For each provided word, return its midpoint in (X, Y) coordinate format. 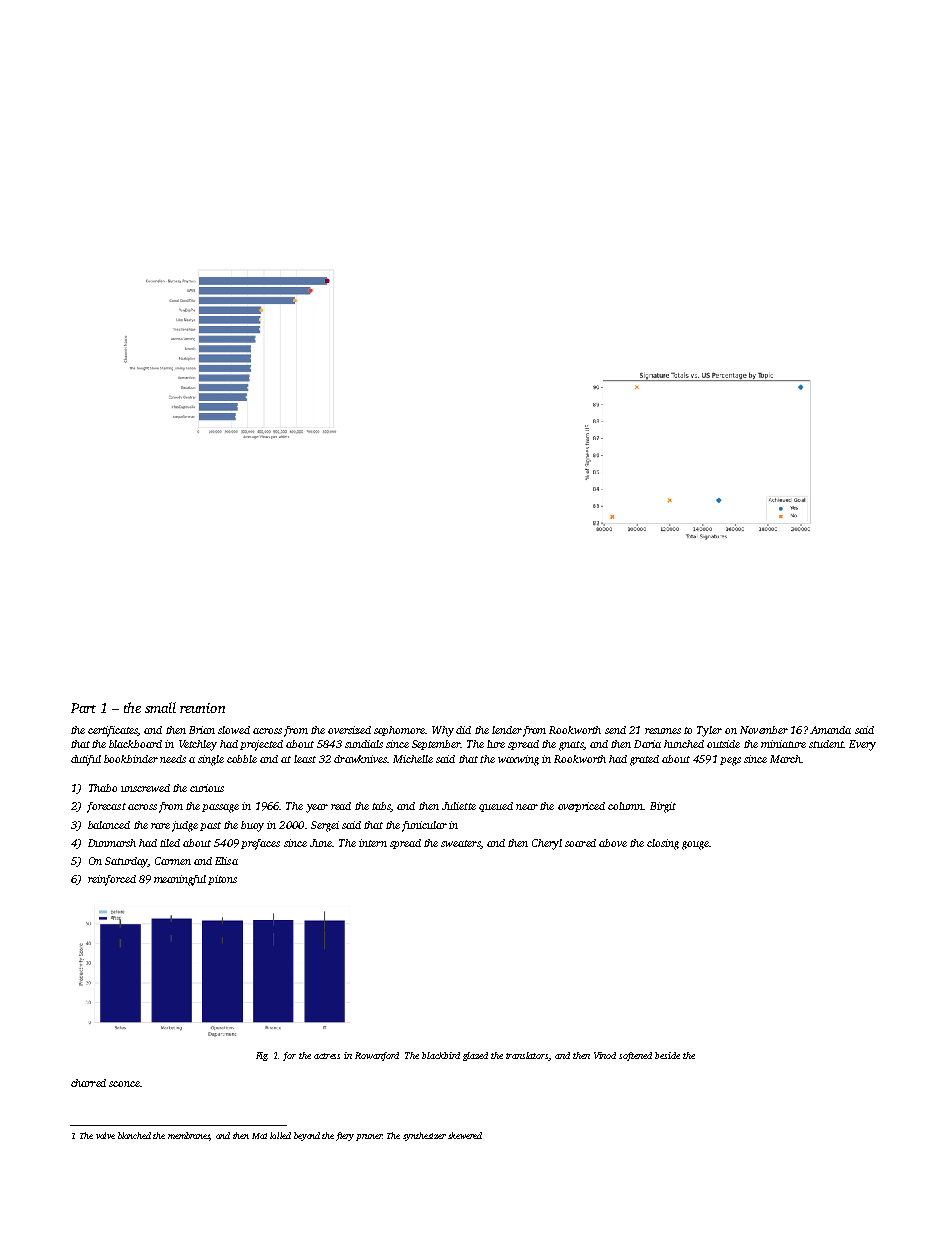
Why (443, 731)
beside (667, 1055)
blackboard (135, 744)
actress (327, 1056)
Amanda (830, 730)
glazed (475, 1056)
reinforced (112, 880)
